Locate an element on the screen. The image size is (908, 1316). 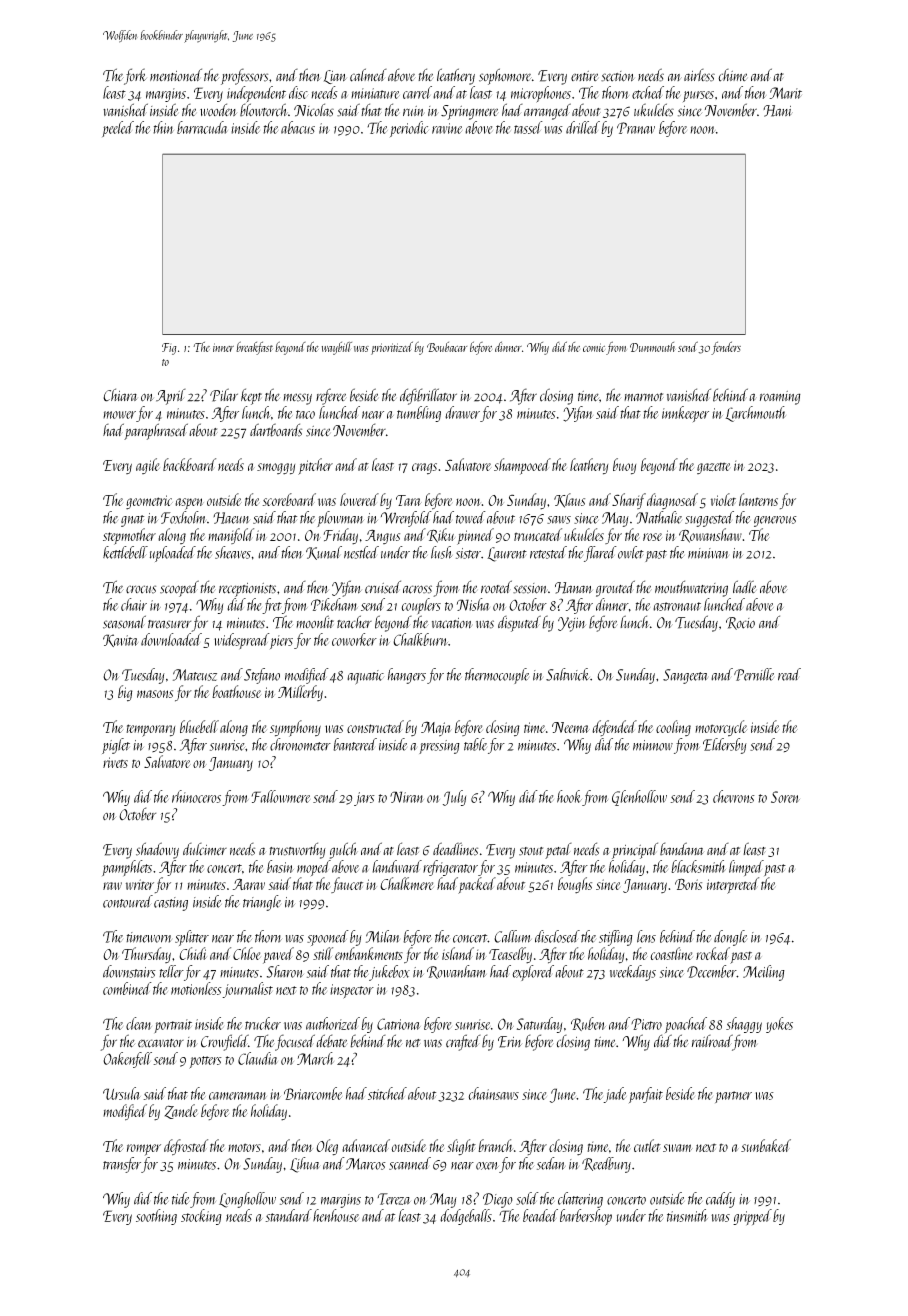
dodgeballs is located at coordinates (466, 1217).
